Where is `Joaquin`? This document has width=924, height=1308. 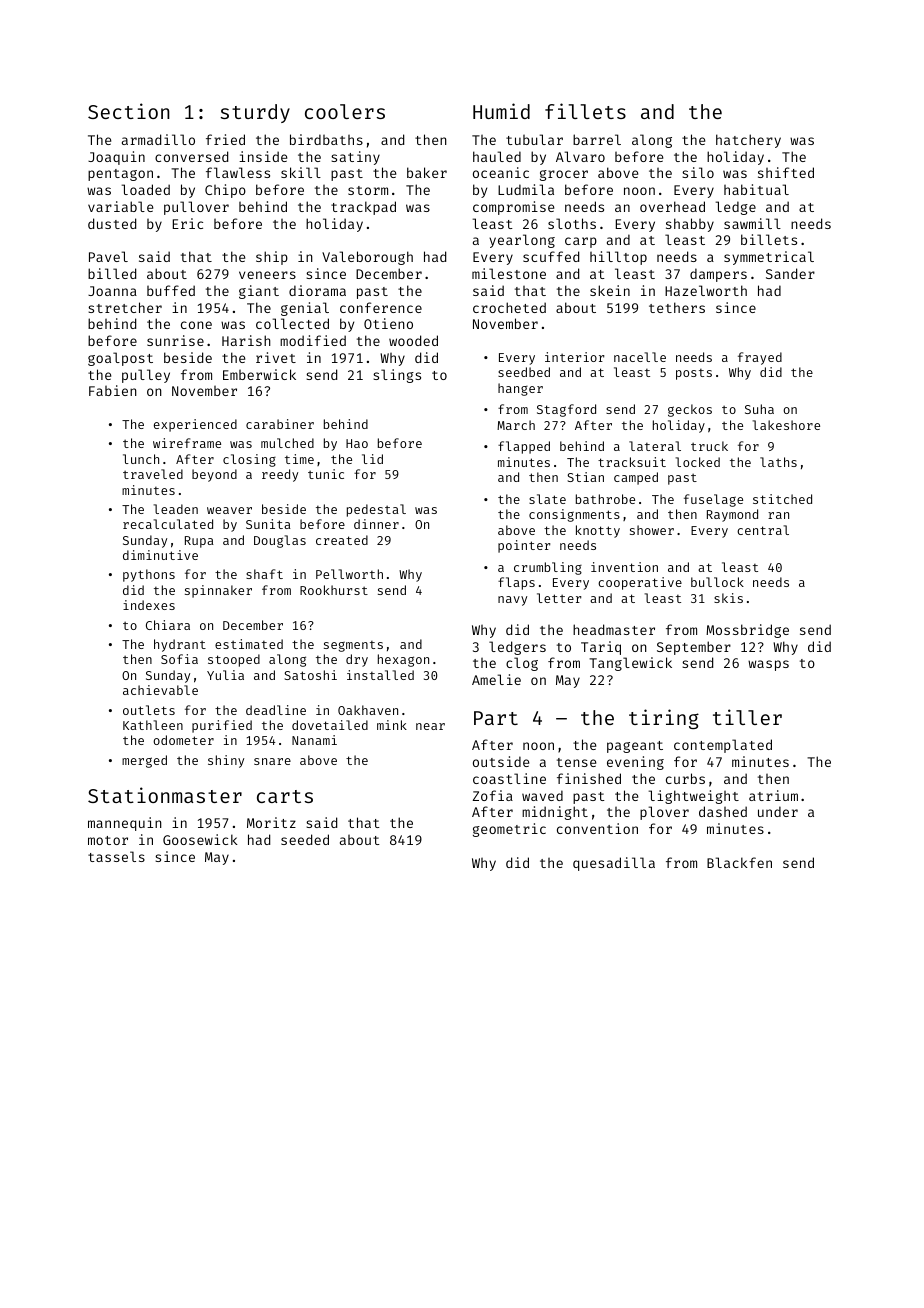
Joaquin is located at coordinates (116, 158).
